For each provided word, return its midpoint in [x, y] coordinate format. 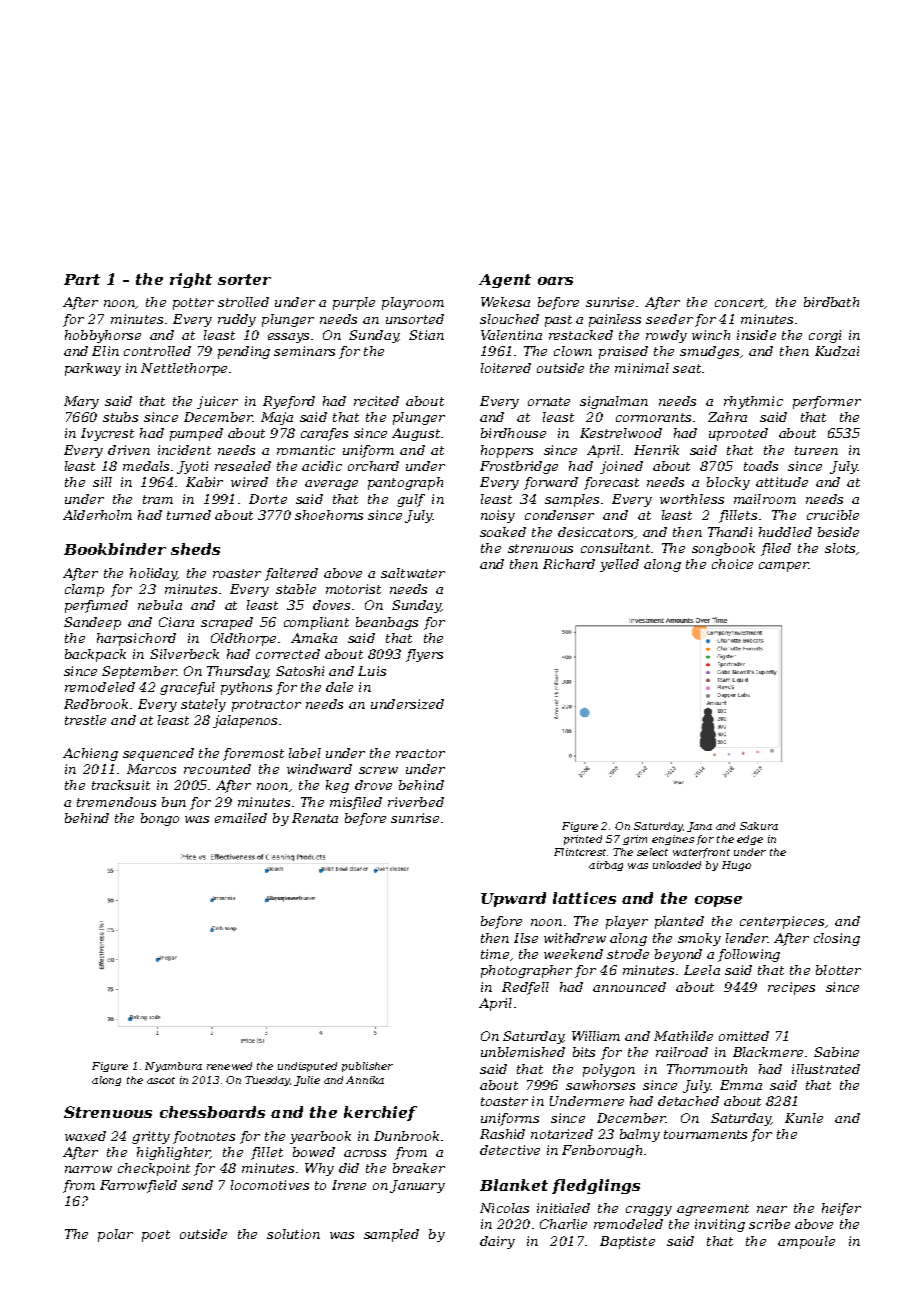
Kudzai [837, 351]
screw [378, 770]
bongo [160, 819]
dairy [497, 1242]
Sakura [759, 826]
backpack [95, 655]
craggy [649, 1211]
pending [244, 352]
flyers [424, 655]
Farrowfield [138, 1186]
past [558, 321]
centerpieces [782, 922]
